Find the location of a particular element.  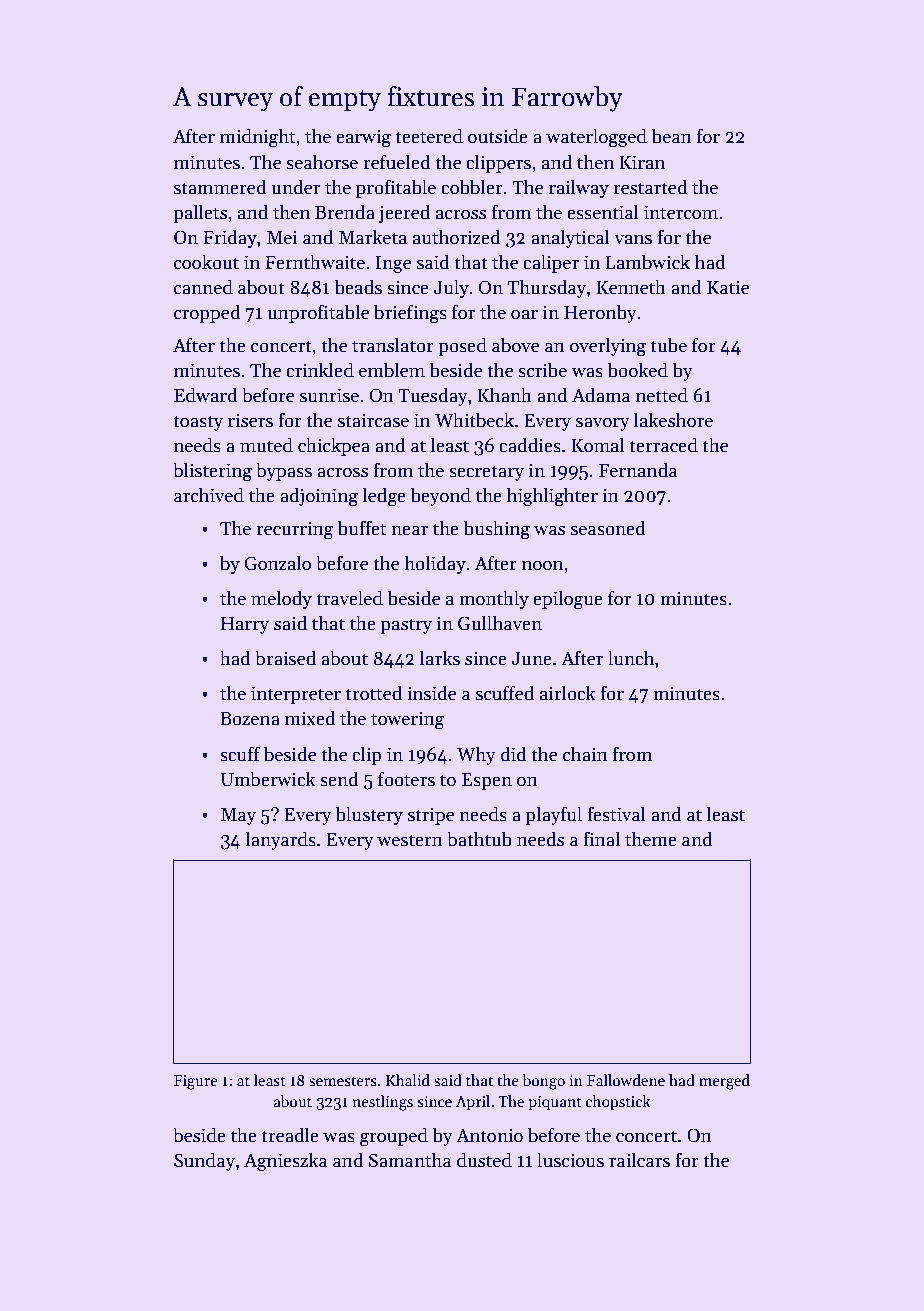

waterlogged is located at coordinates (596, 138).
